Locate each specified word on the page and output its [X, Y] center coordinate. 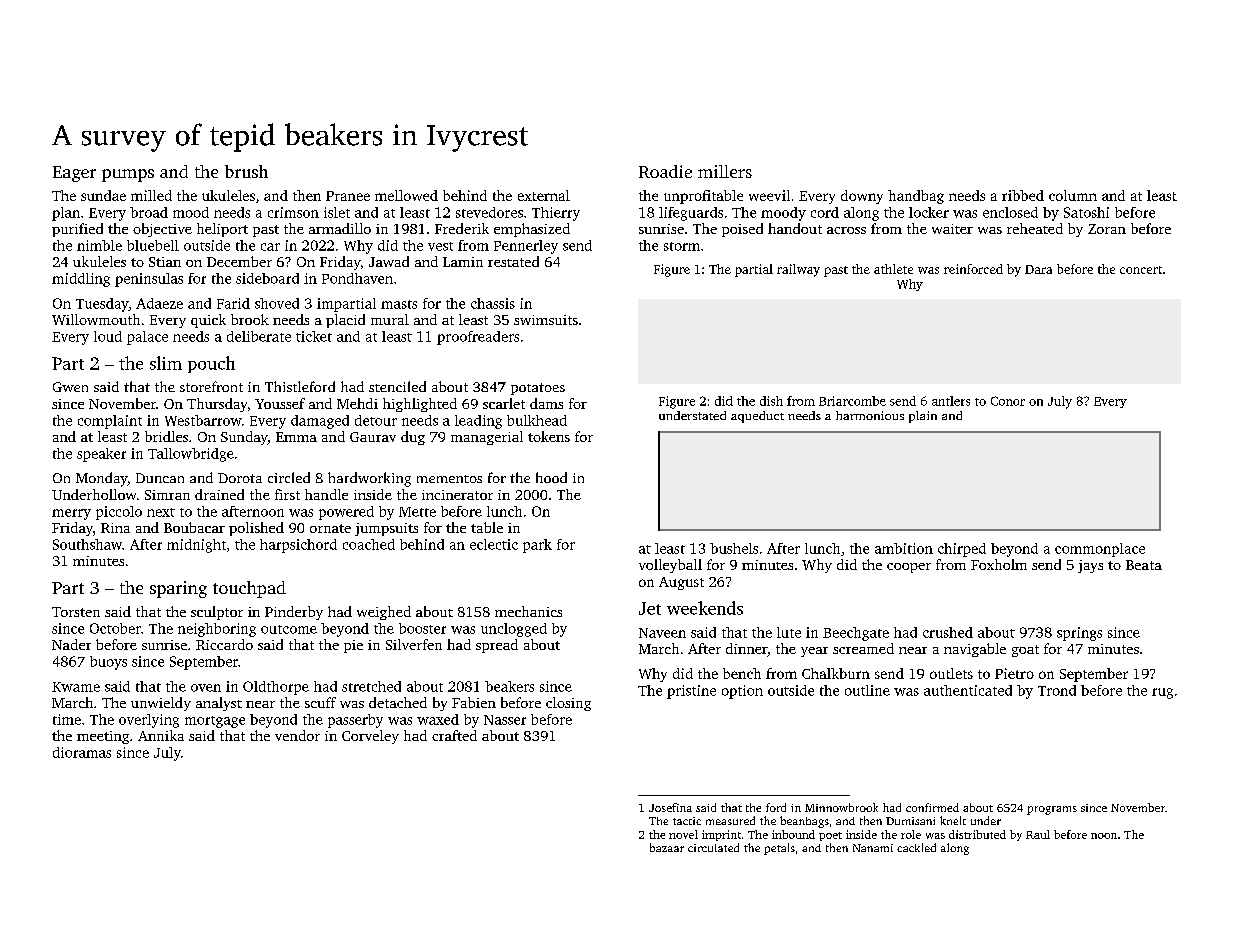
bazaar [667, 847]
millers [725, 171]
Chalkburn [836, 673]
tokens [549, 436]
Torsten [76, 612]
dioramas [82, 752]
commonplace [1100, 550]
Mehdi [357, 403]
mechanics [528, 611]
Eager [74, 174]
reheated [1035, 228]
